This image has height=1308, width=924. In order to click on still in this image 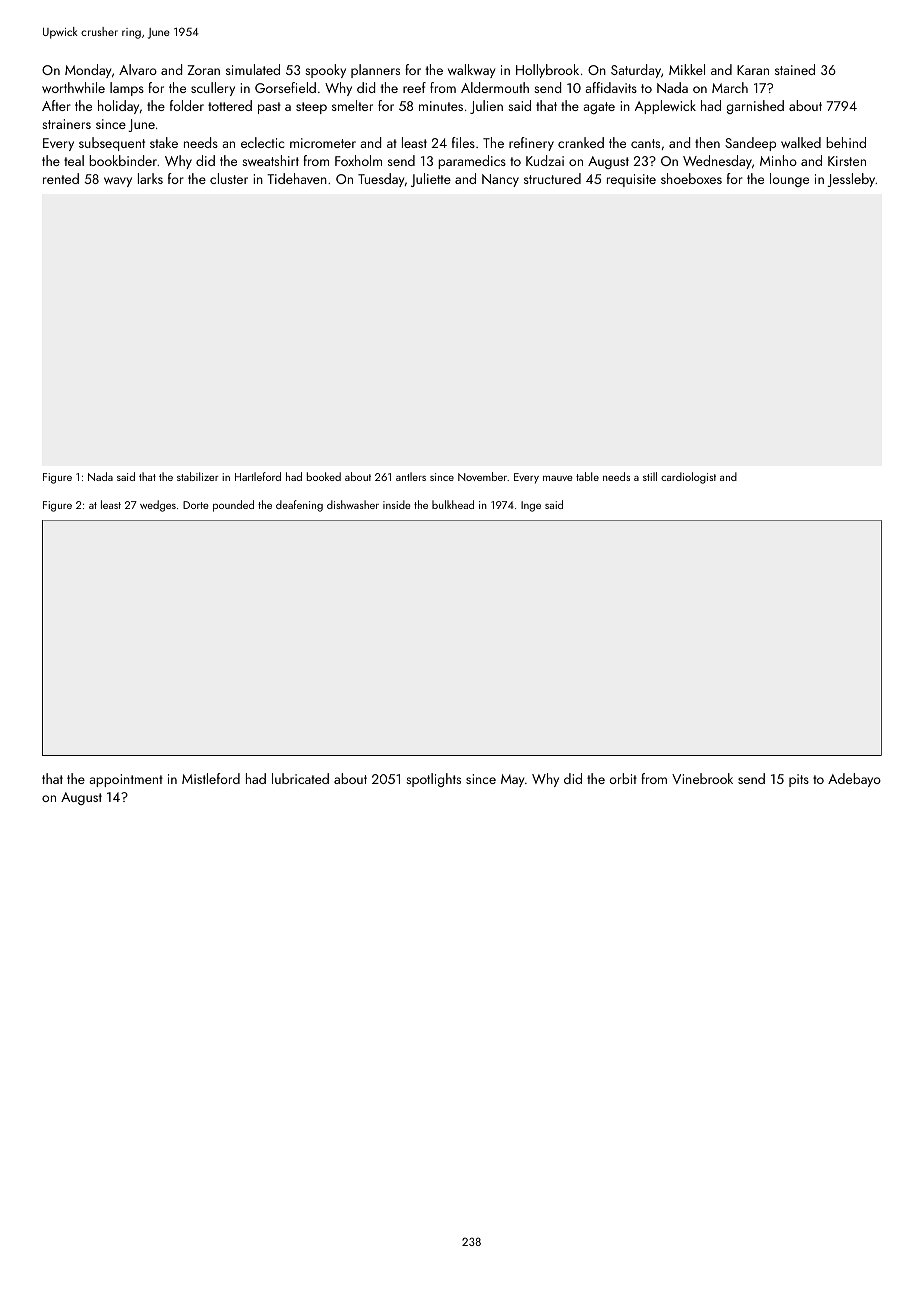, I will do `click(650, 476)`.
